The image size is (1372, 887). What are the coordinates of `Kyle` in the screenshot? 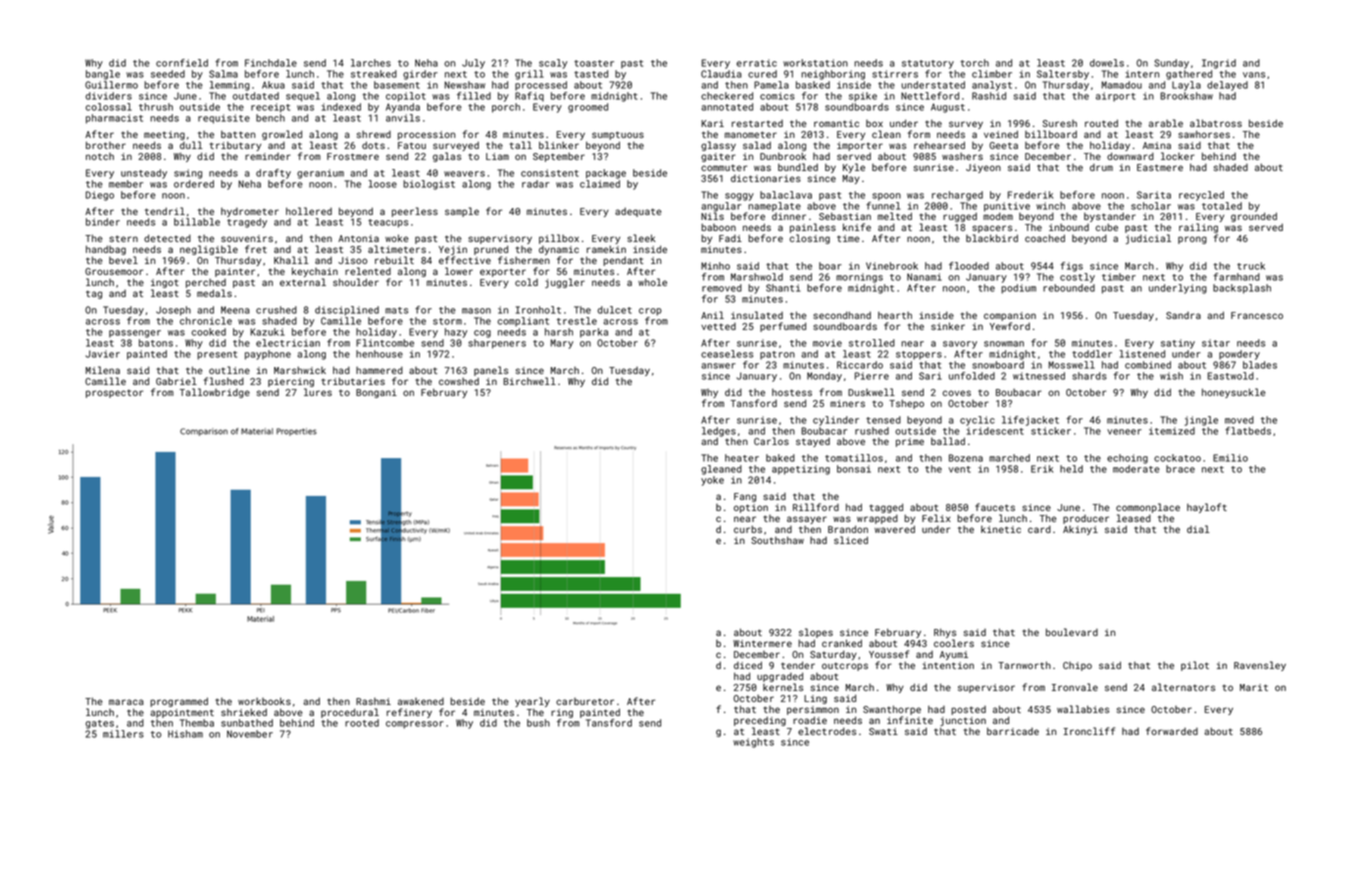 It's located at (854, 168).
